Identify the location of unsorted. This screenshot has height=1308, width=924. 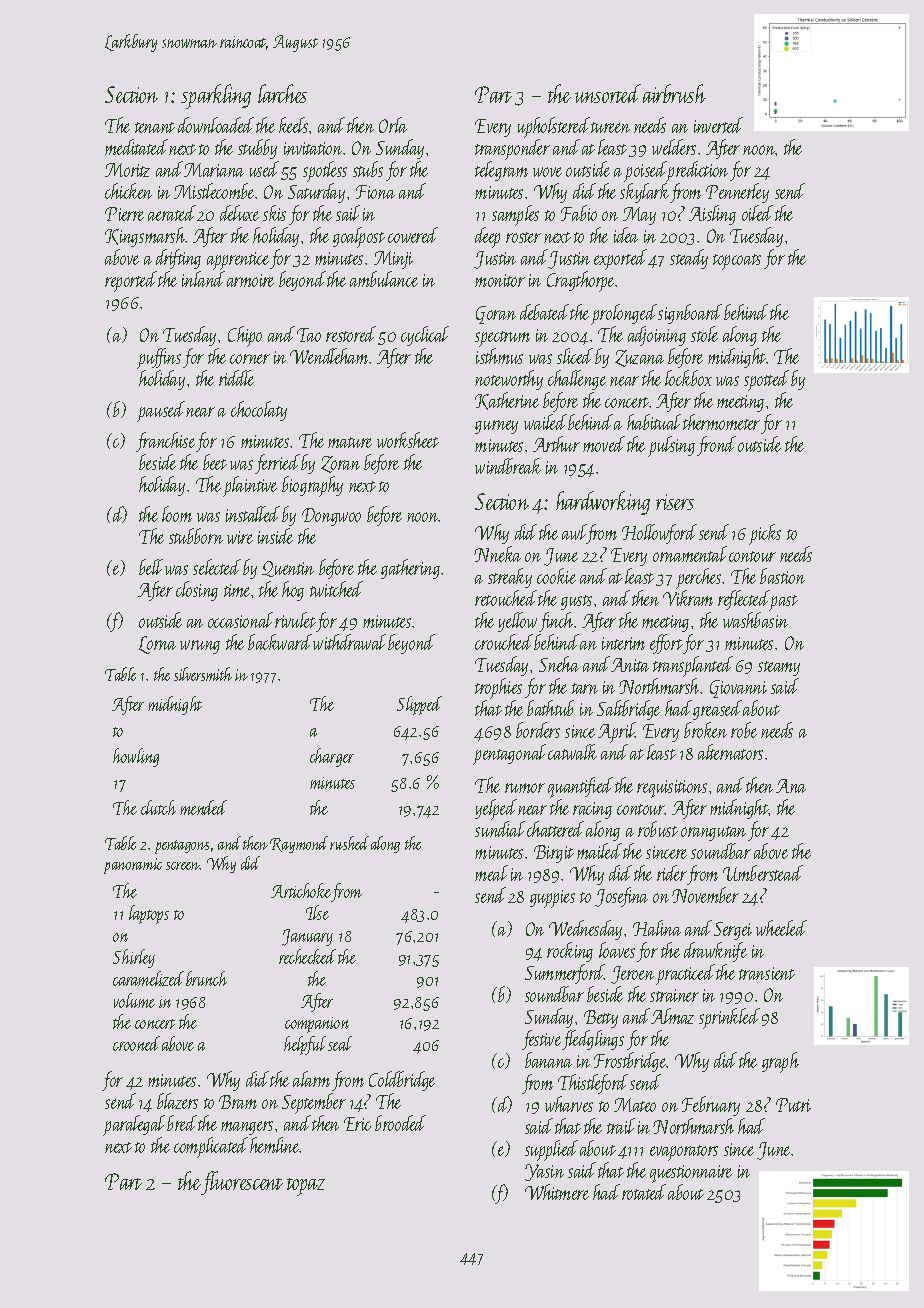
(608, 93).
